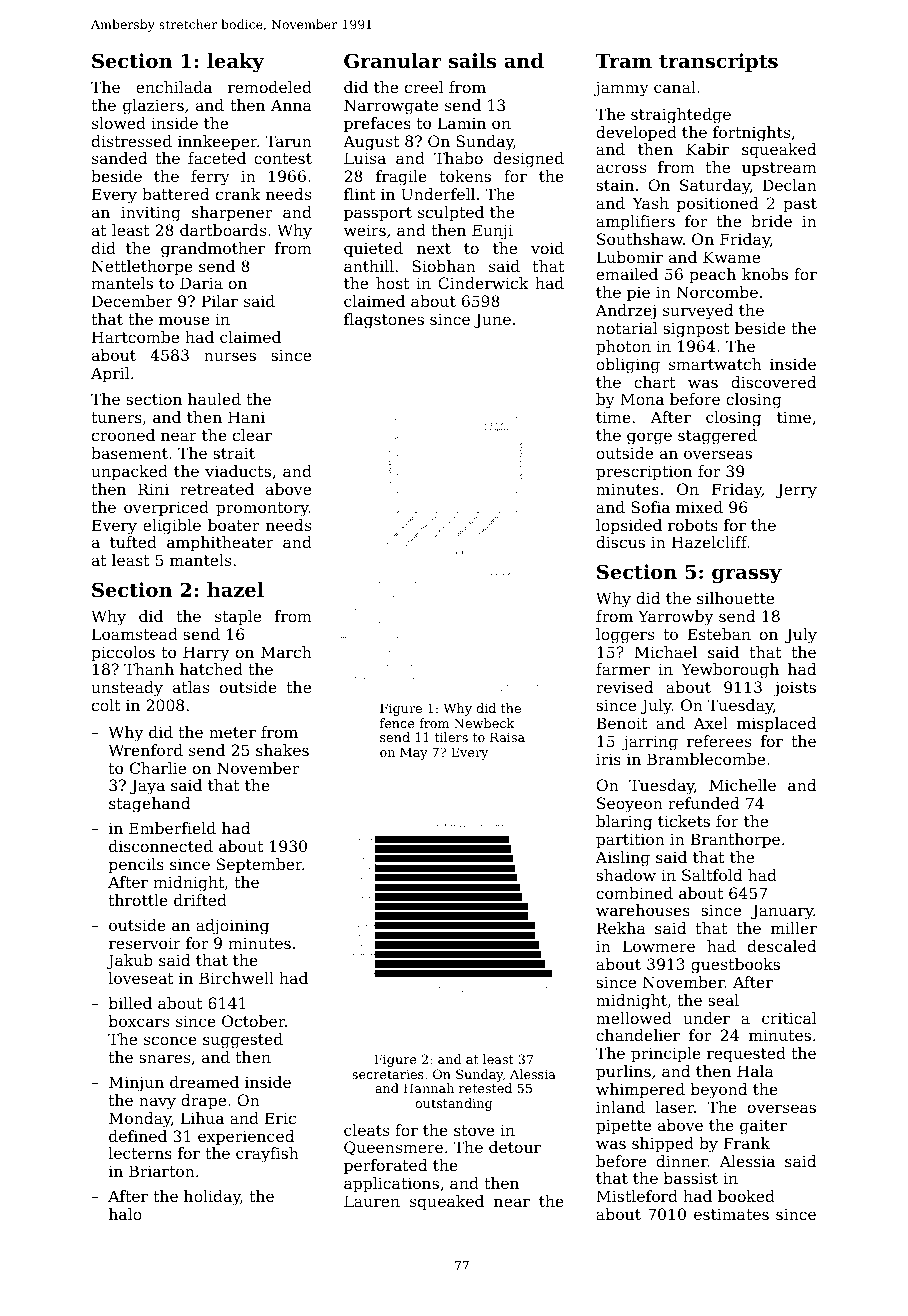 The width and height of the screenshot is (908, 1316). I want to click on Mistleford, so click(637, 1196).
